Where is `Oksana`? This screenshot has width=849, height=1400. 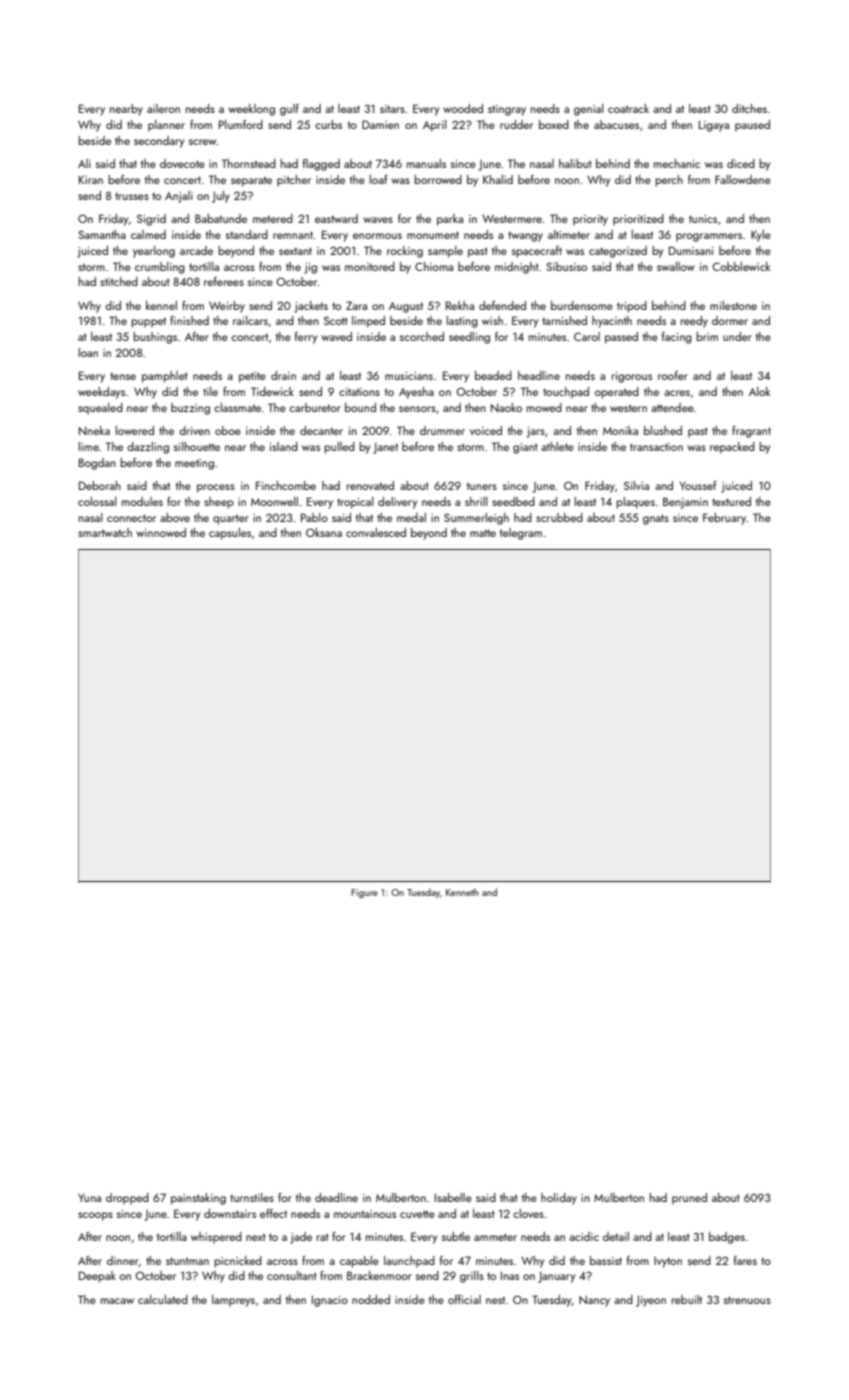
Oksana is located at coordinates (324, 532).
